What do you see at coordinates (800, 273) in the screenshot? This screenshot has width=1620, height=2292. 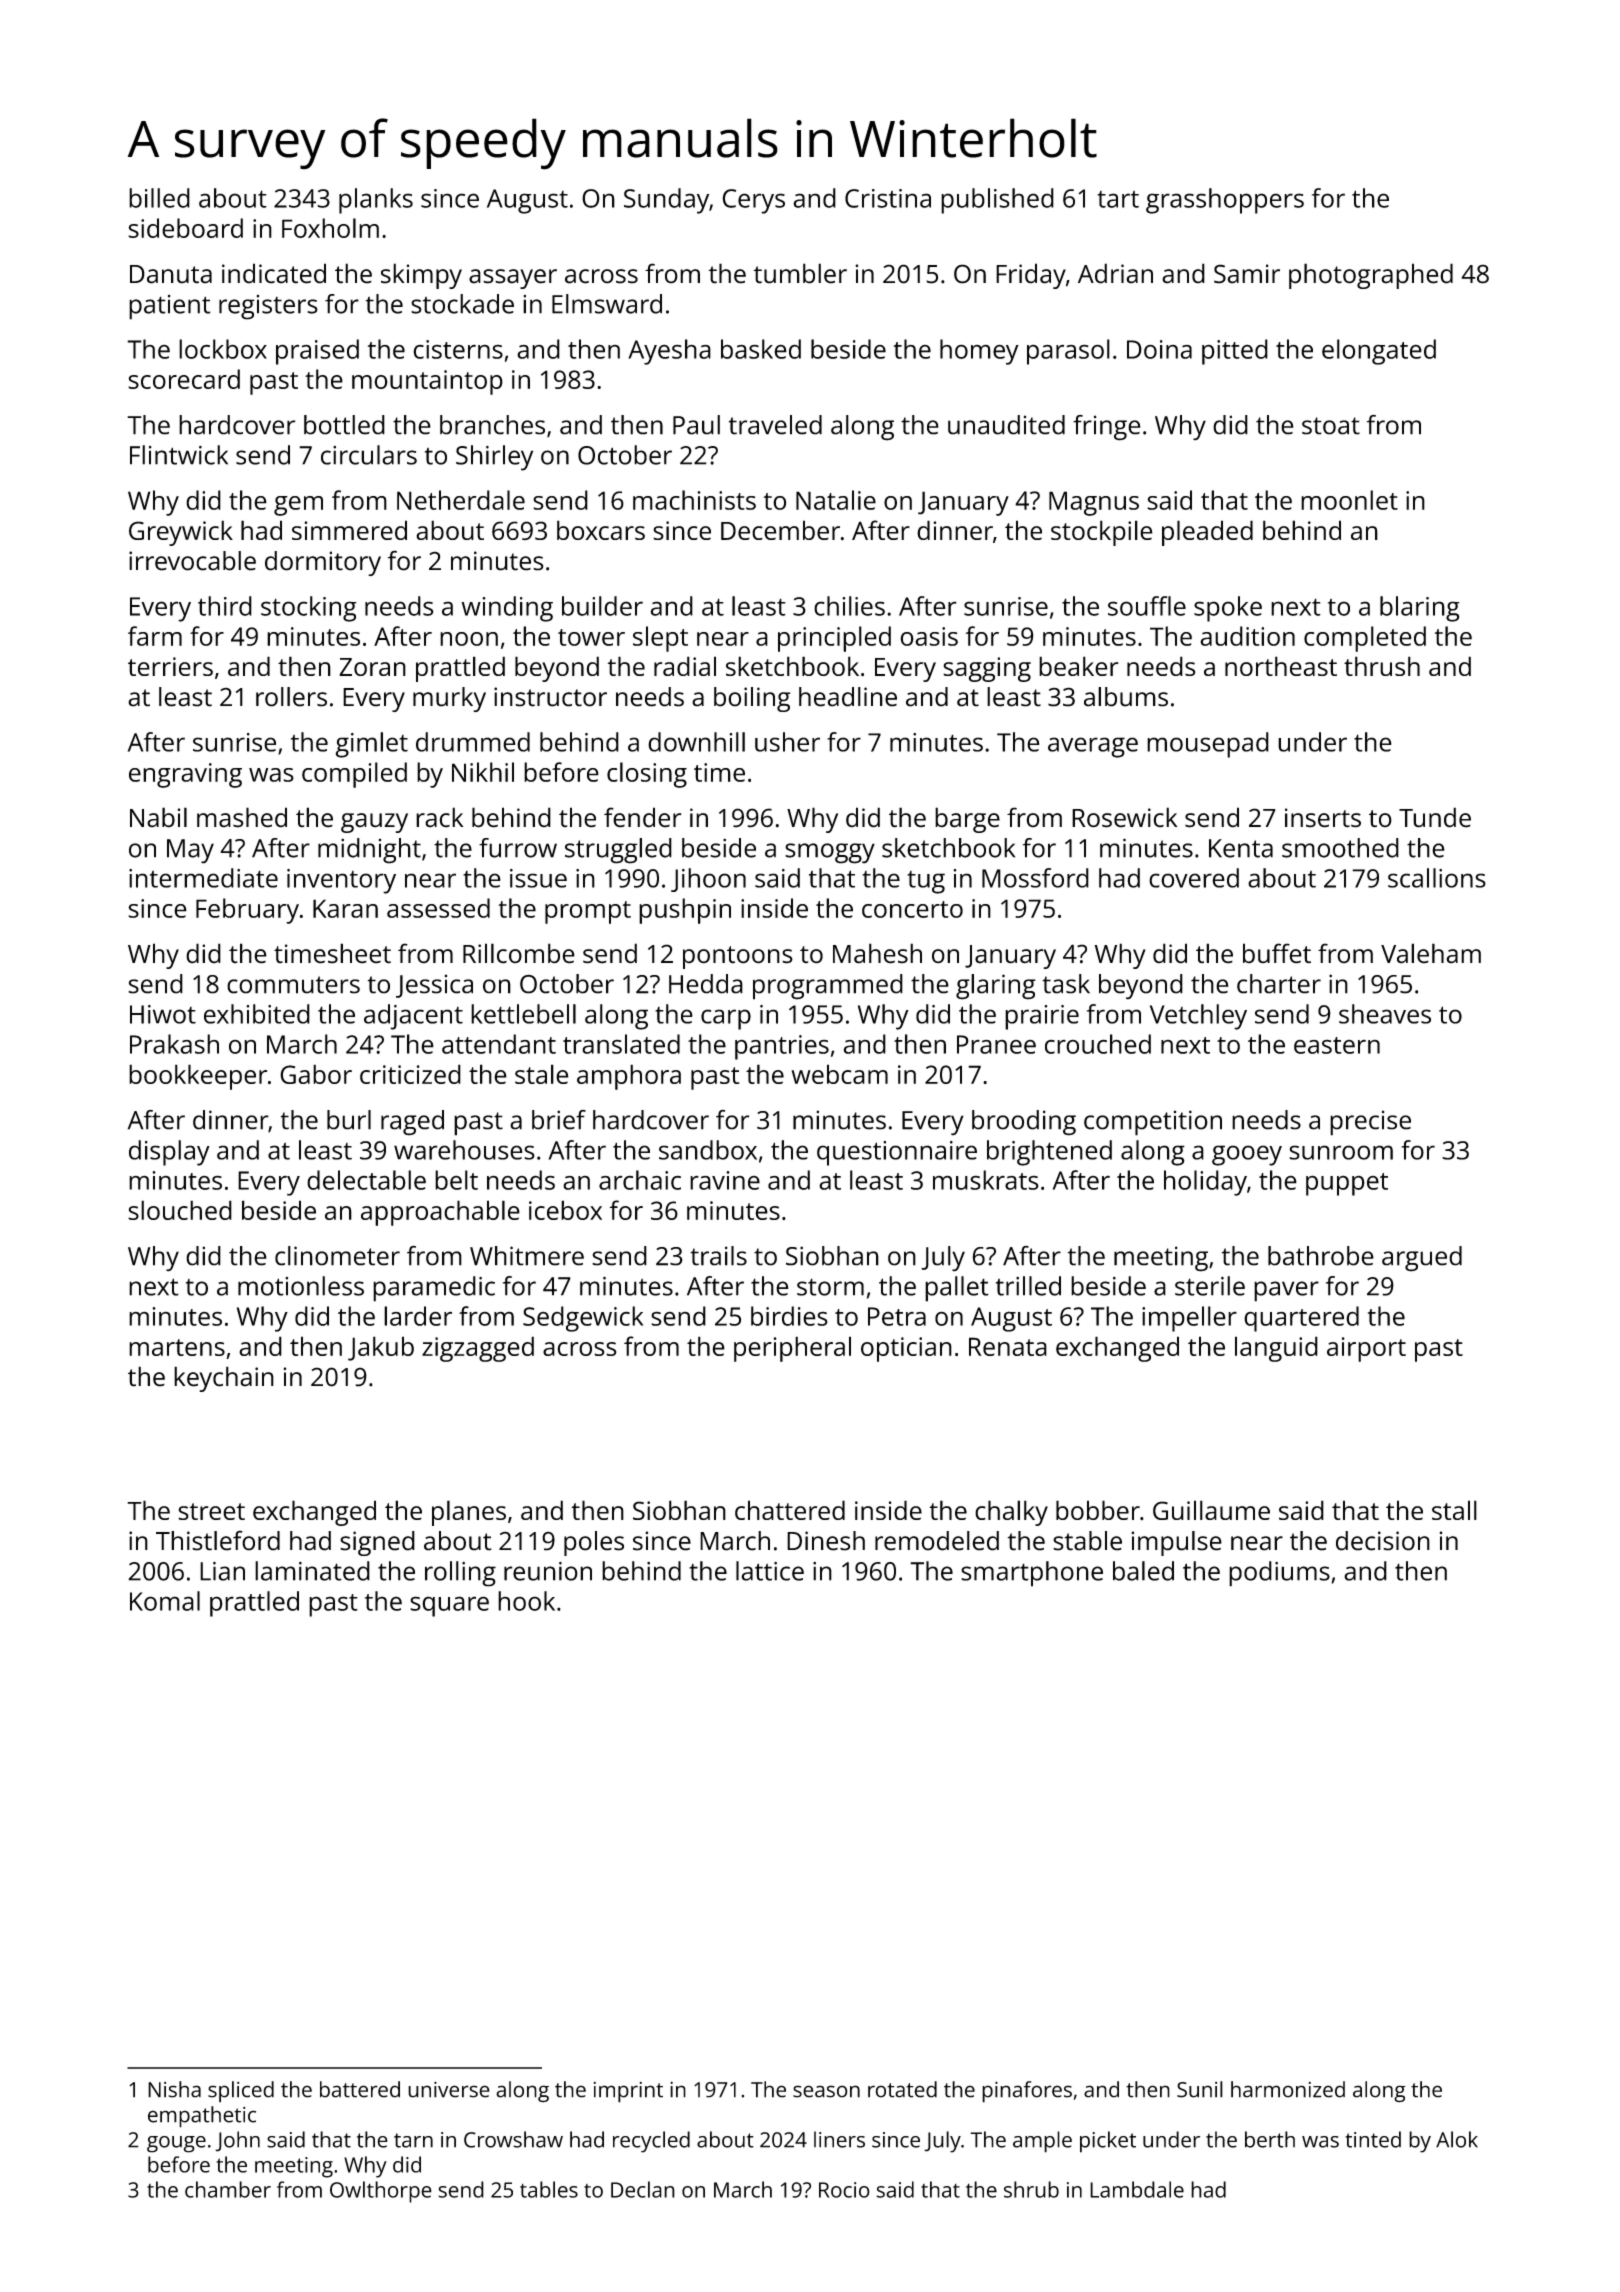 I see `tumbler` at bounding box center [800, 273].
